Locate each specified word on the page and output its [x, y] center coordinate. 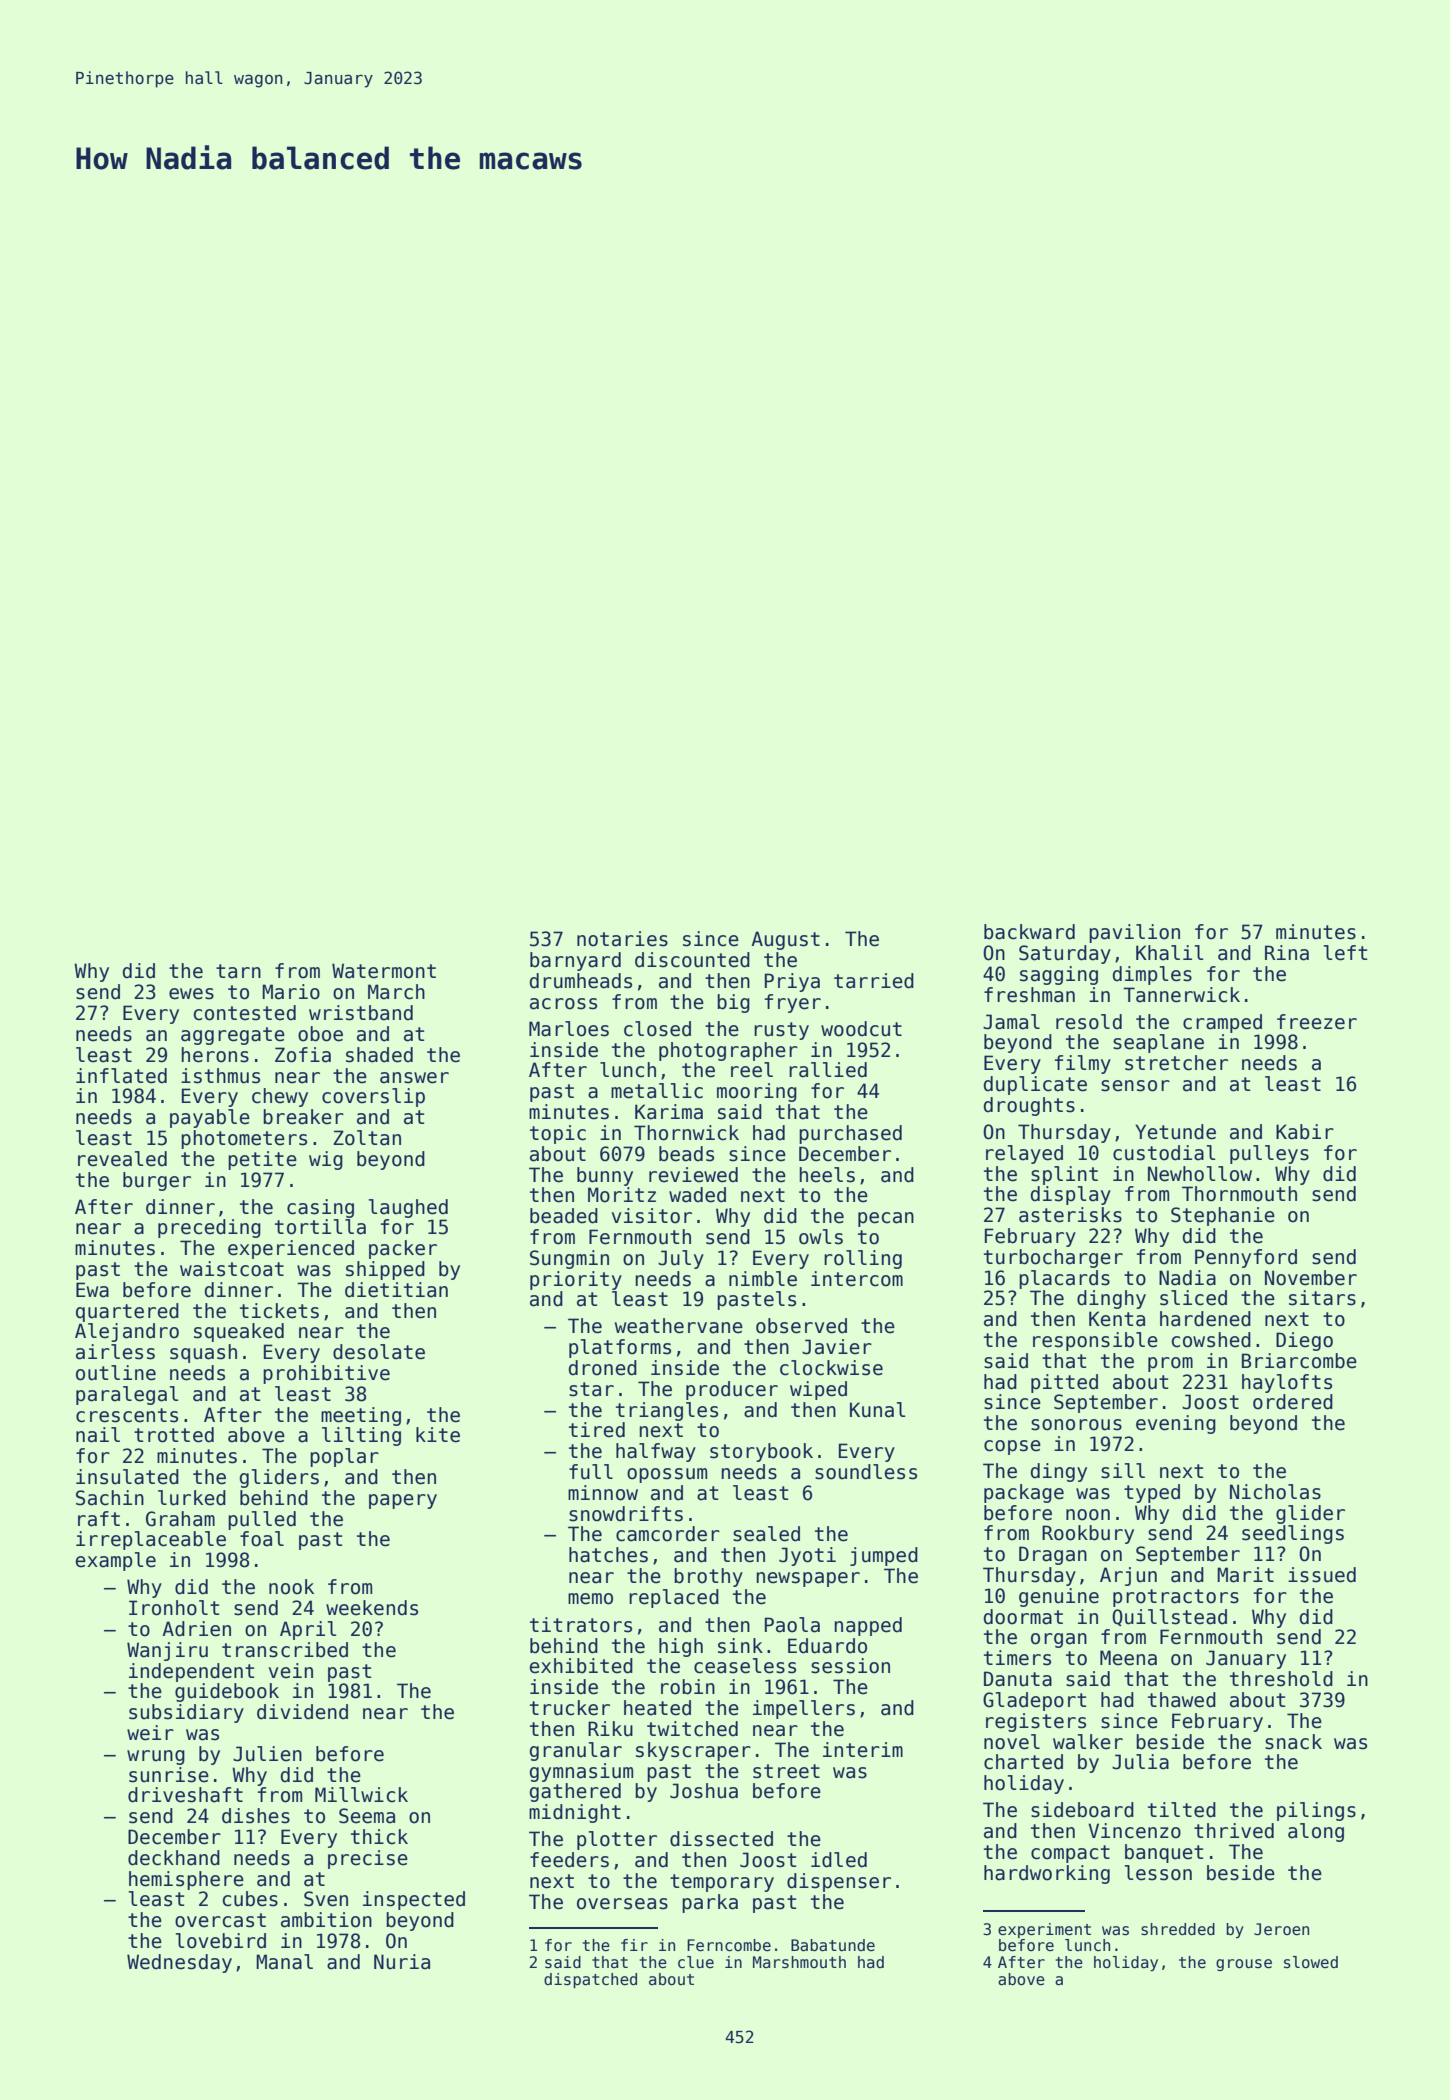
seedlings [1293, 1534]
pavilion [1134, 933]
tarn [238, 971]
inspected [414, 1900]
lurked [192, 1498]
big [733, 1003]
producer [732, 1390]
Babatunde [833, 1945]
